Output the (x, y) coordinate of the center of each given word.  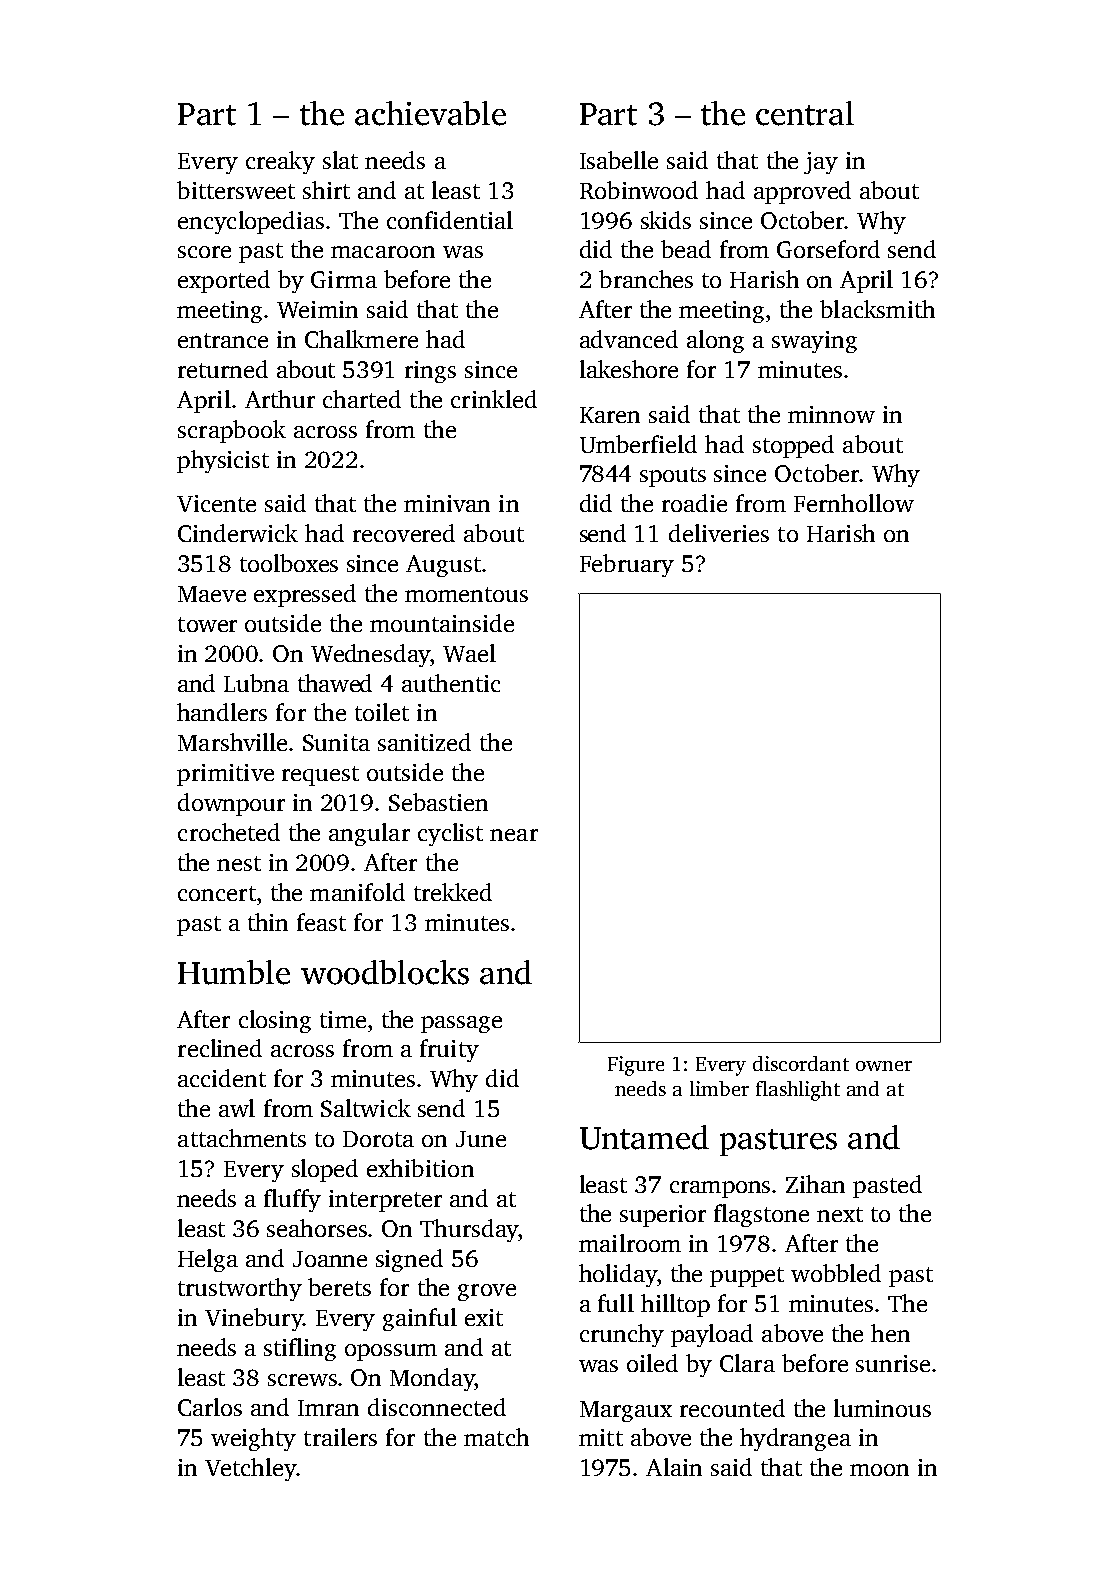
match (496, 1437)
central (805, 113)
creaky (280, 162)
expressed (305, 595)
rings (430, 372)
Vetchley (250, 1469)
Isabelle (619, 160)
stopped (793, 446)
